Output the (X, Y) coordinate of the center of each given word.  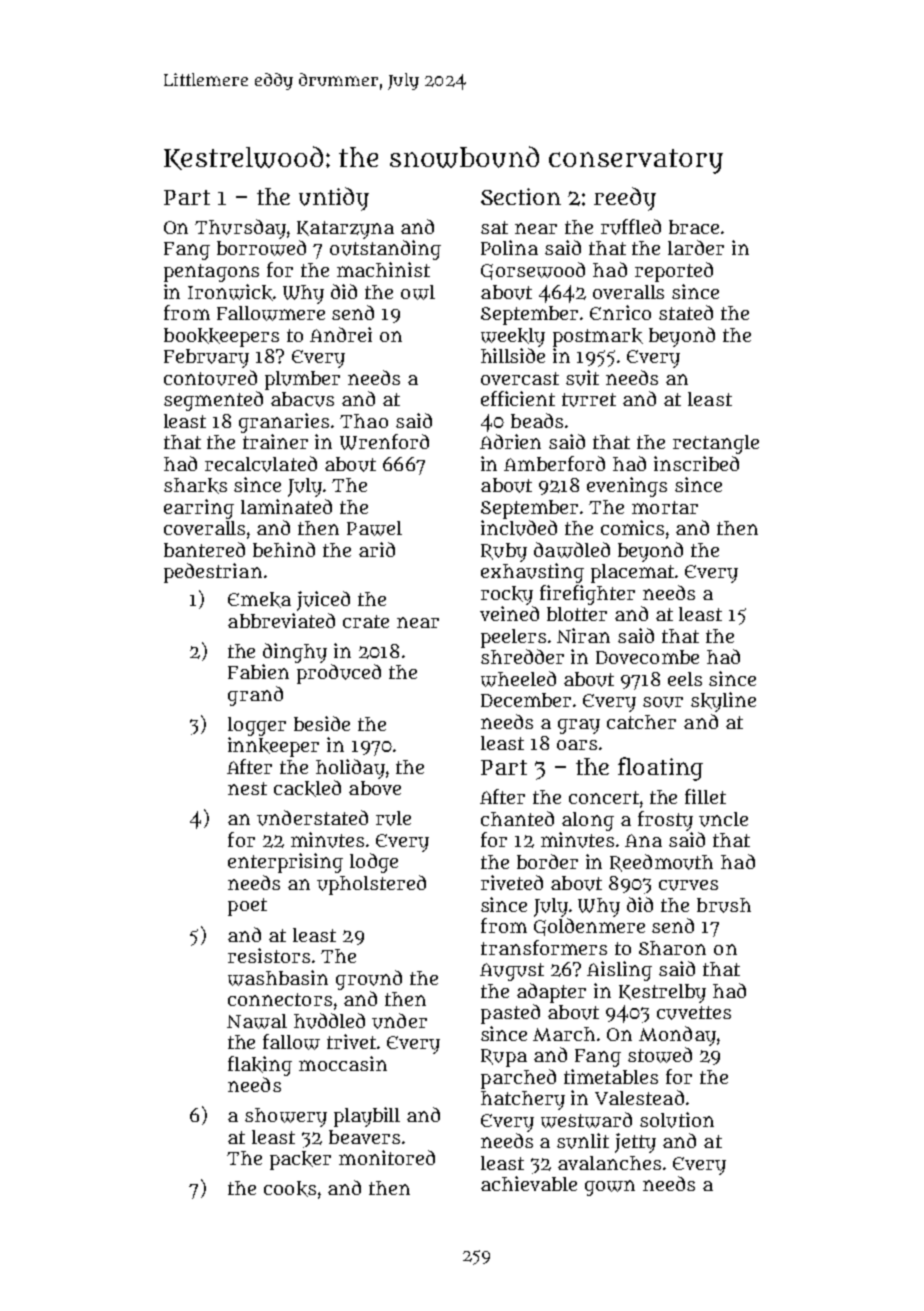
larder (696, 247)
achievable (529, 1183)
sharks (195, 486)
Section (521, 196)
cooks (290, 1189)
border (547, 861)
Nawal (257, 1021)
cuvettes (694, 1013)
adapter (551, 993)
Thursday (240, 229)
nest (247, 788)
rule (393, 818)
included (519, 528)
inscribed (696, 463)
